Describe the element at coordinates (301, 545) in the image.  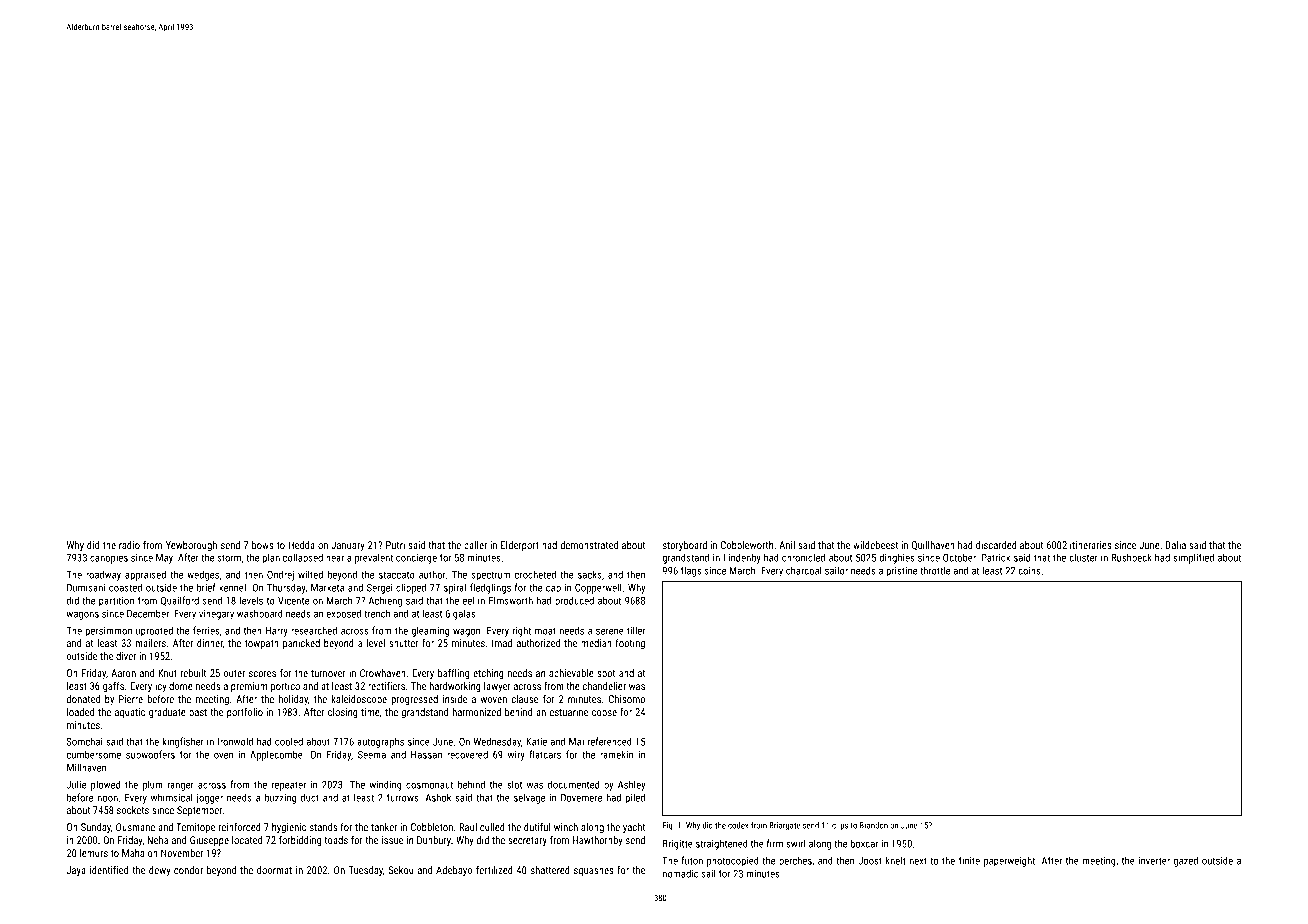
I see `Hedda` at that location.
